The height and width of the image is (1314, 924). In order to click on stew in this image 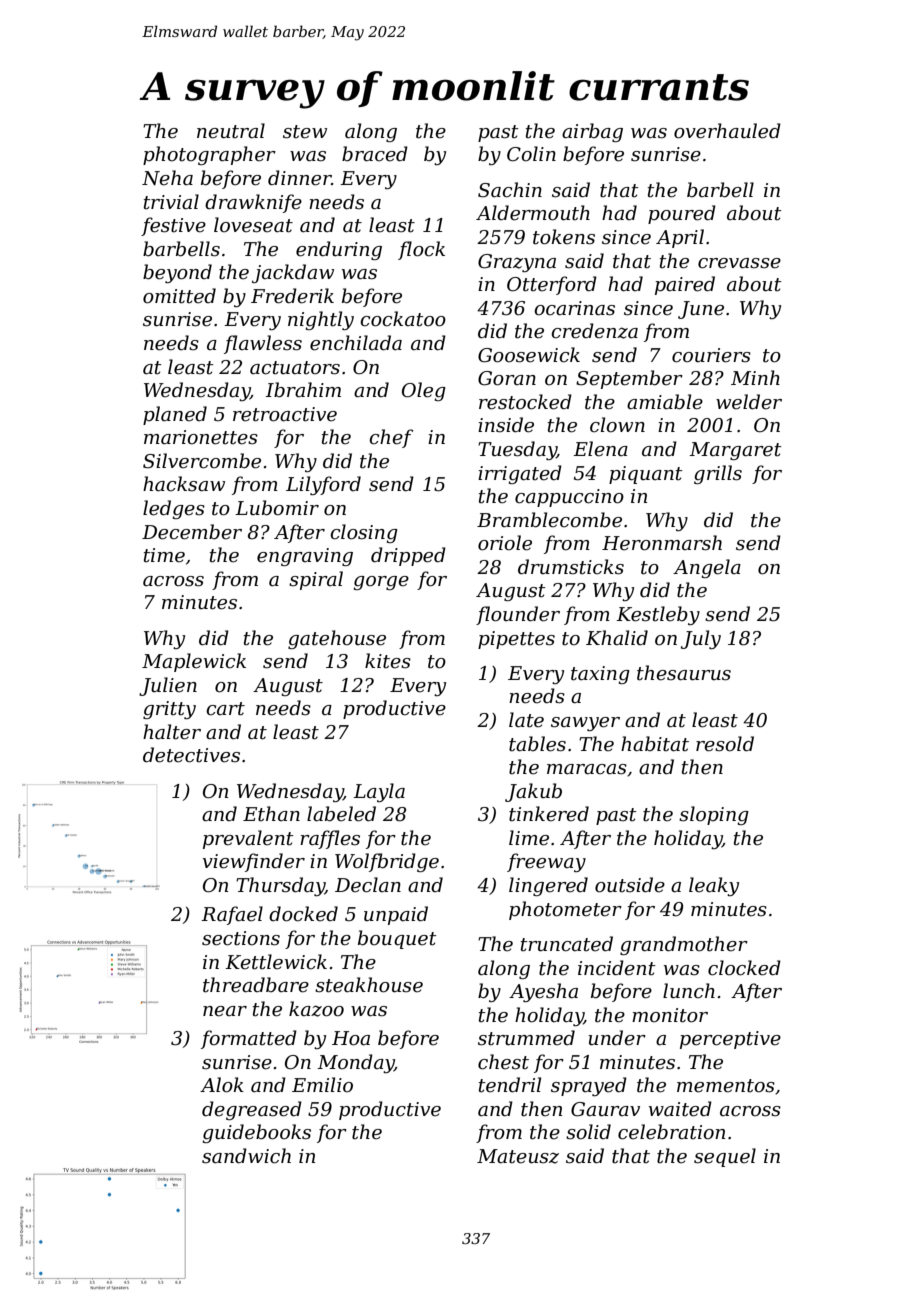, I will do `click(305, 132)`.
